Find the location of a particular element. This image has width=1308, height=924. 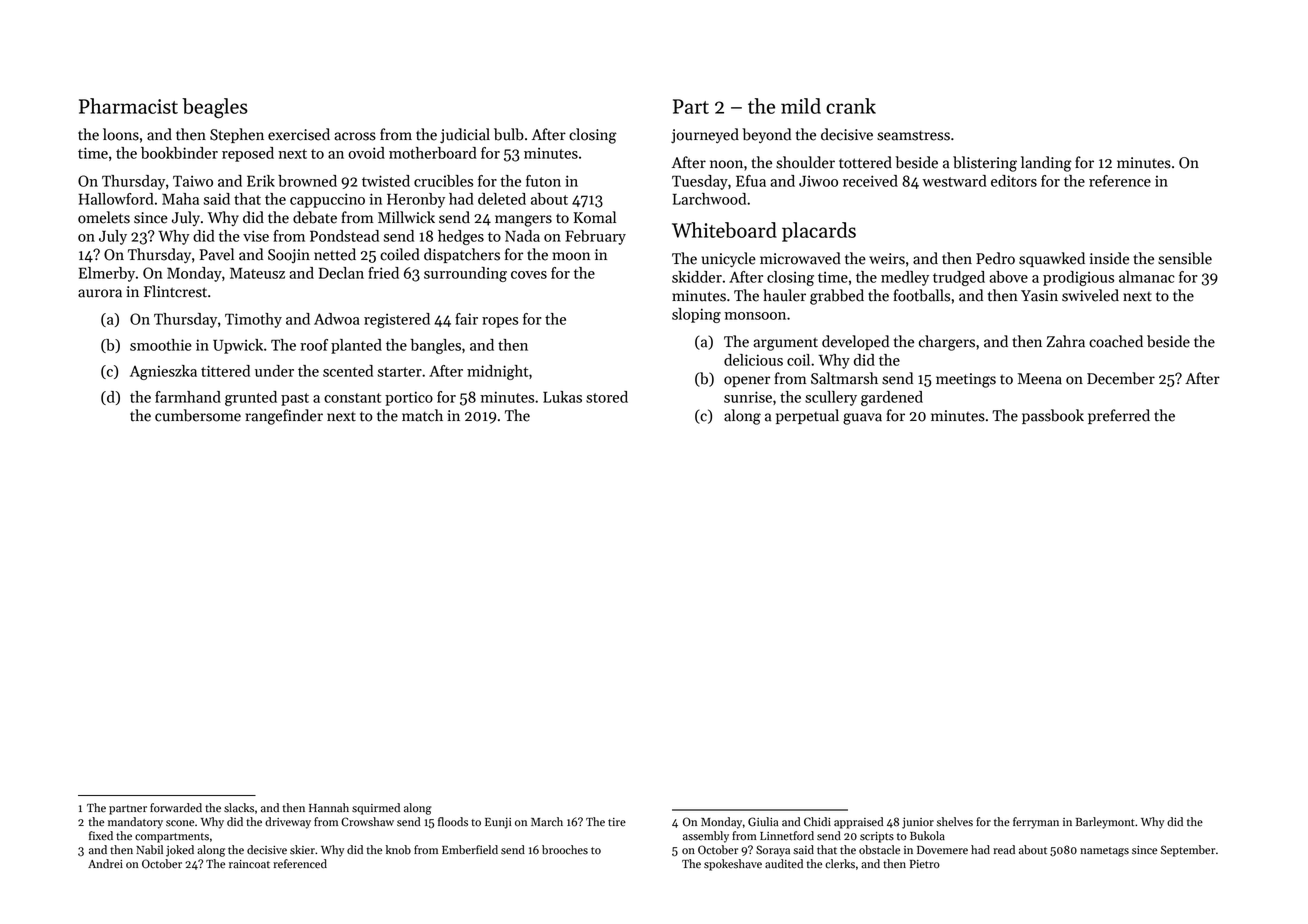

Andrei is located at coordinates (105, 864).
